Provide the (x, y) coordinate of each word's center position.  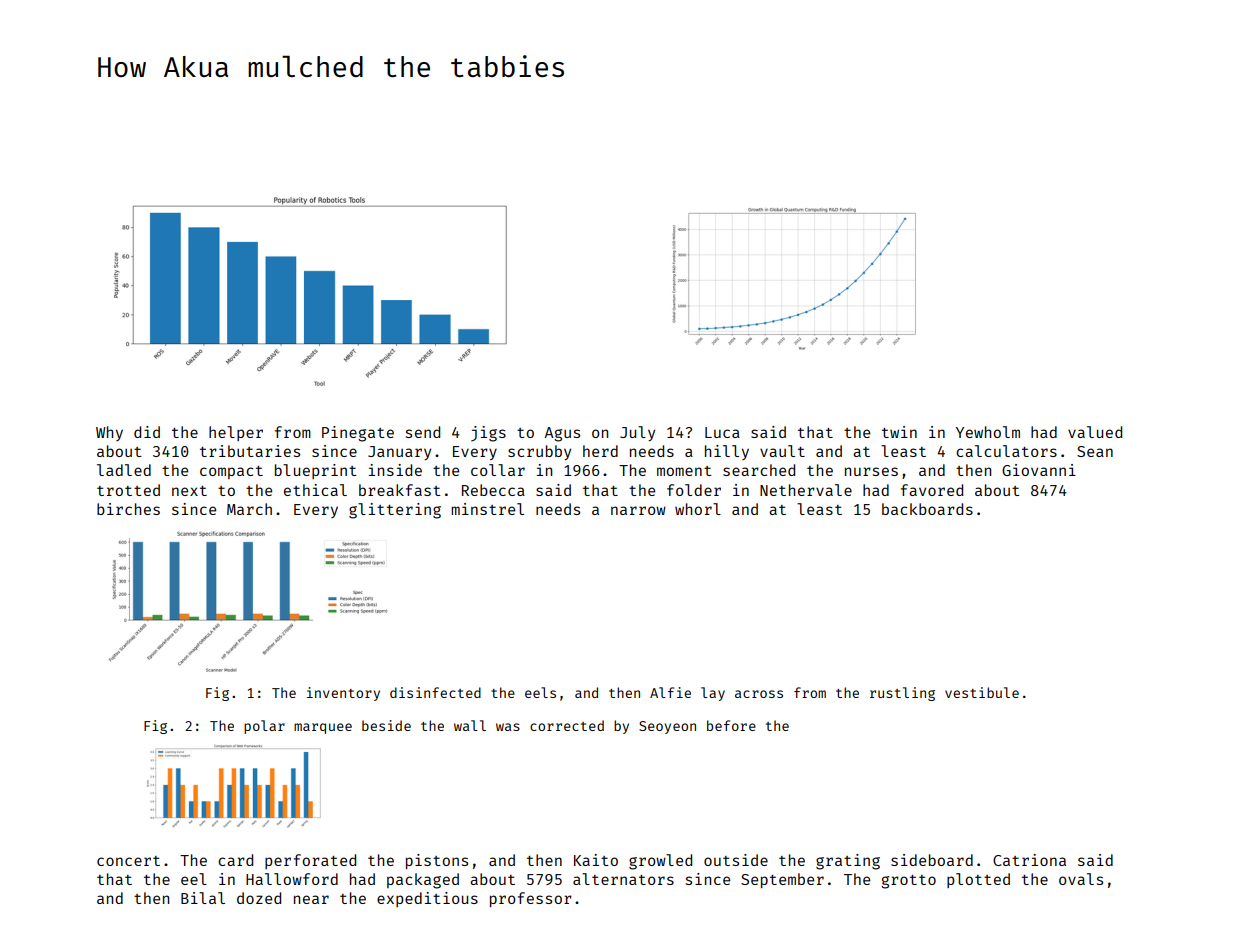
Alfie (670, 692)
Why (109, 433)
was (508, 727)
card (235, 860)
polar (264, 727)
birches (128, 509)
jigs (488, 434)
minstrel (487, 509)
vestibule (982, 692)
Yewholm (988, 432)
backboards (927, 509)
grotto (908, 882)
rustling (902, 694)
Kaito (596, 860)
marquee (323, 728)
